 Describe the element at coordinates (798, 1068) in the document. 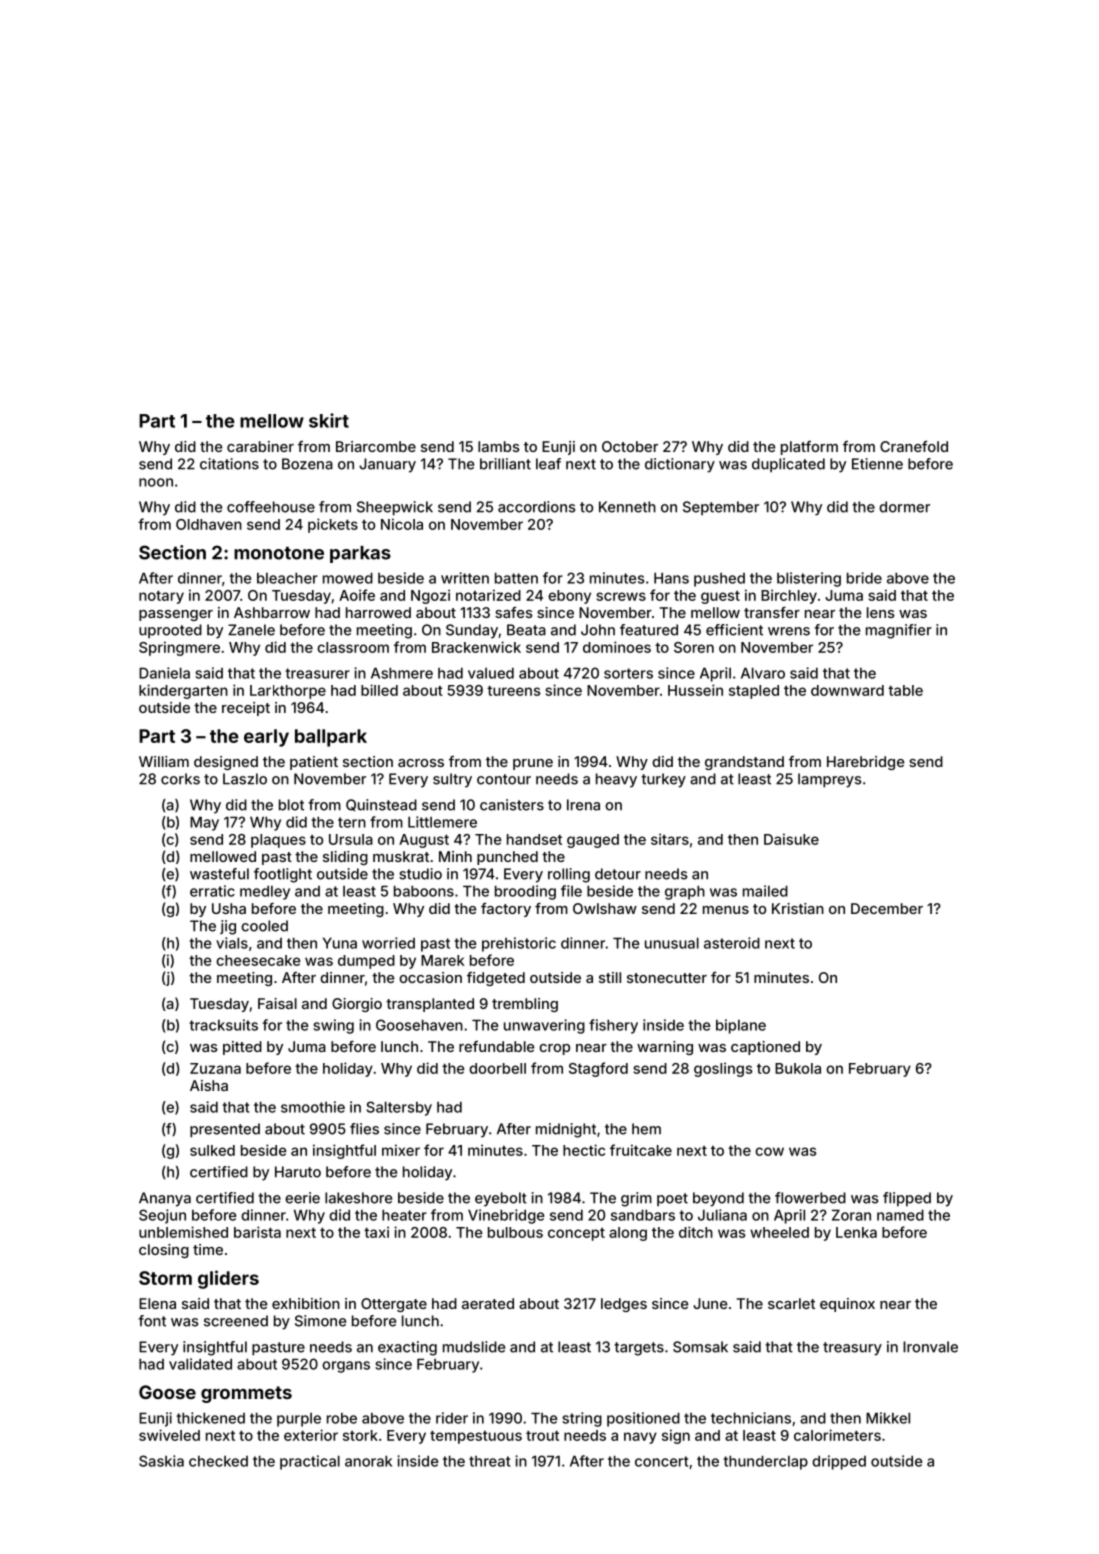

I see `Bukola` at that location.
